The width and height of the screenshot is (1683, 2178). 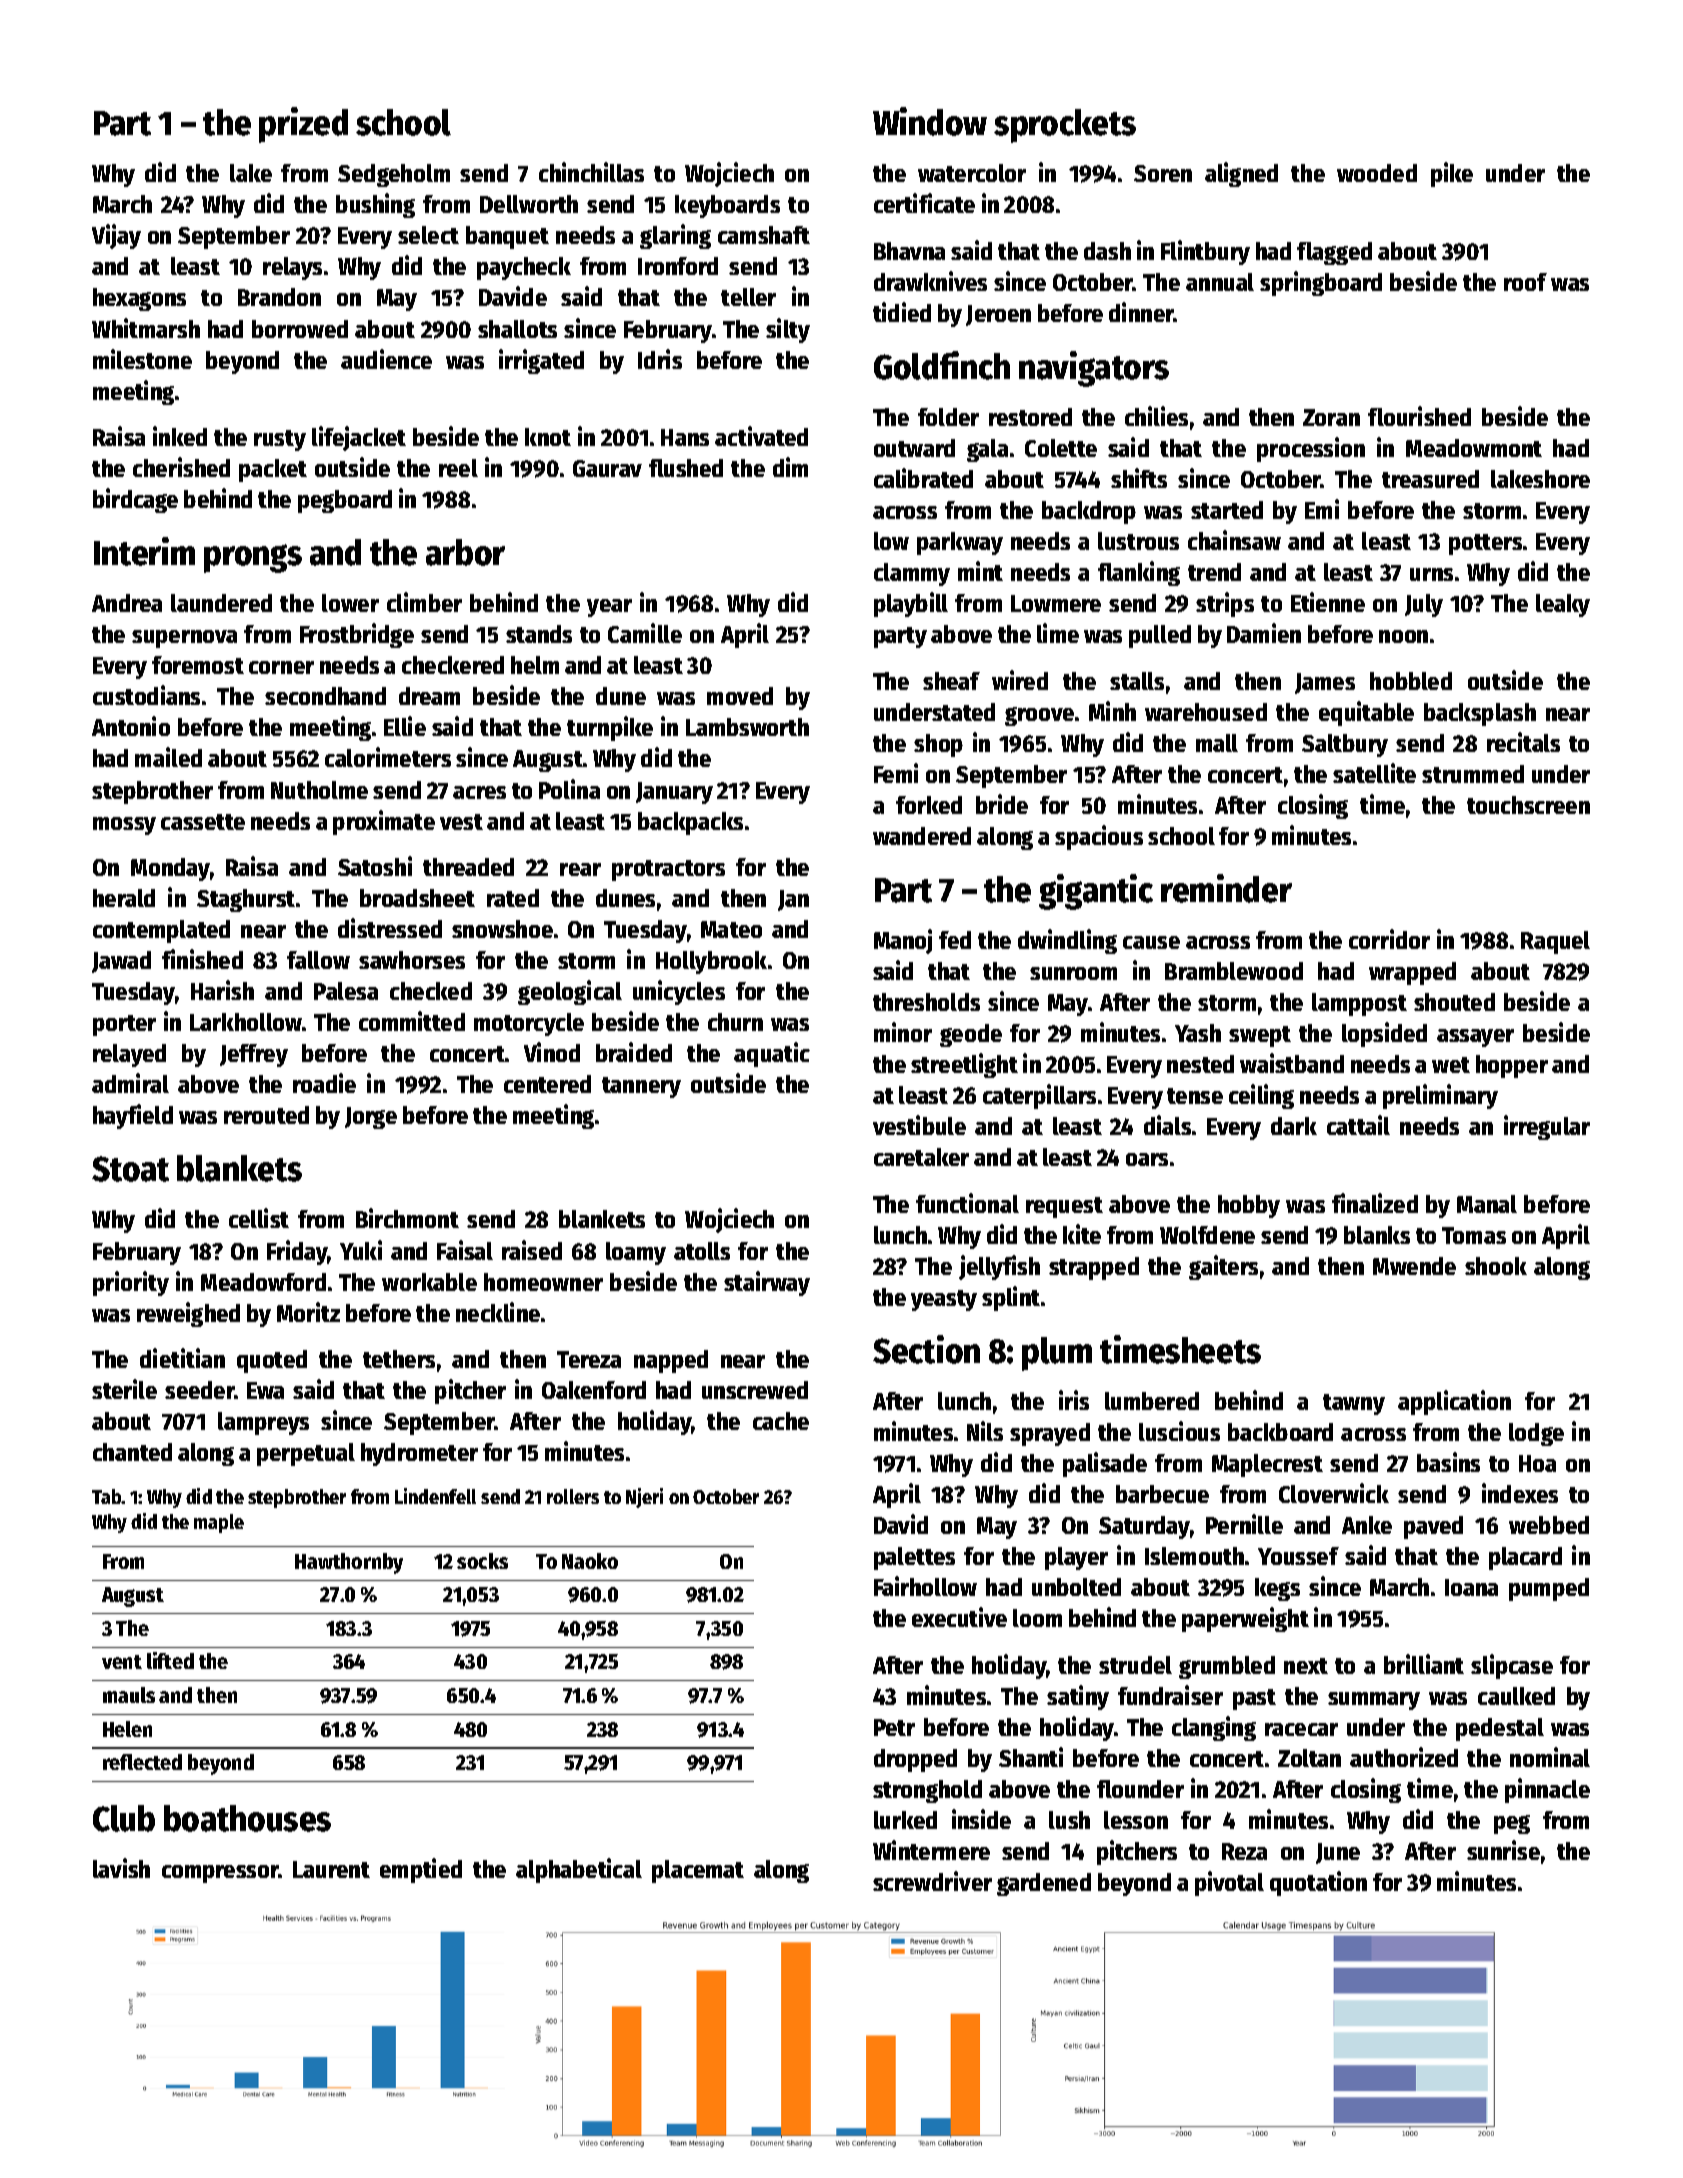 What do you see at coordinates (1226, 888) in the screenshot?
I see `reminder` at bounding box center [1226, 888].
